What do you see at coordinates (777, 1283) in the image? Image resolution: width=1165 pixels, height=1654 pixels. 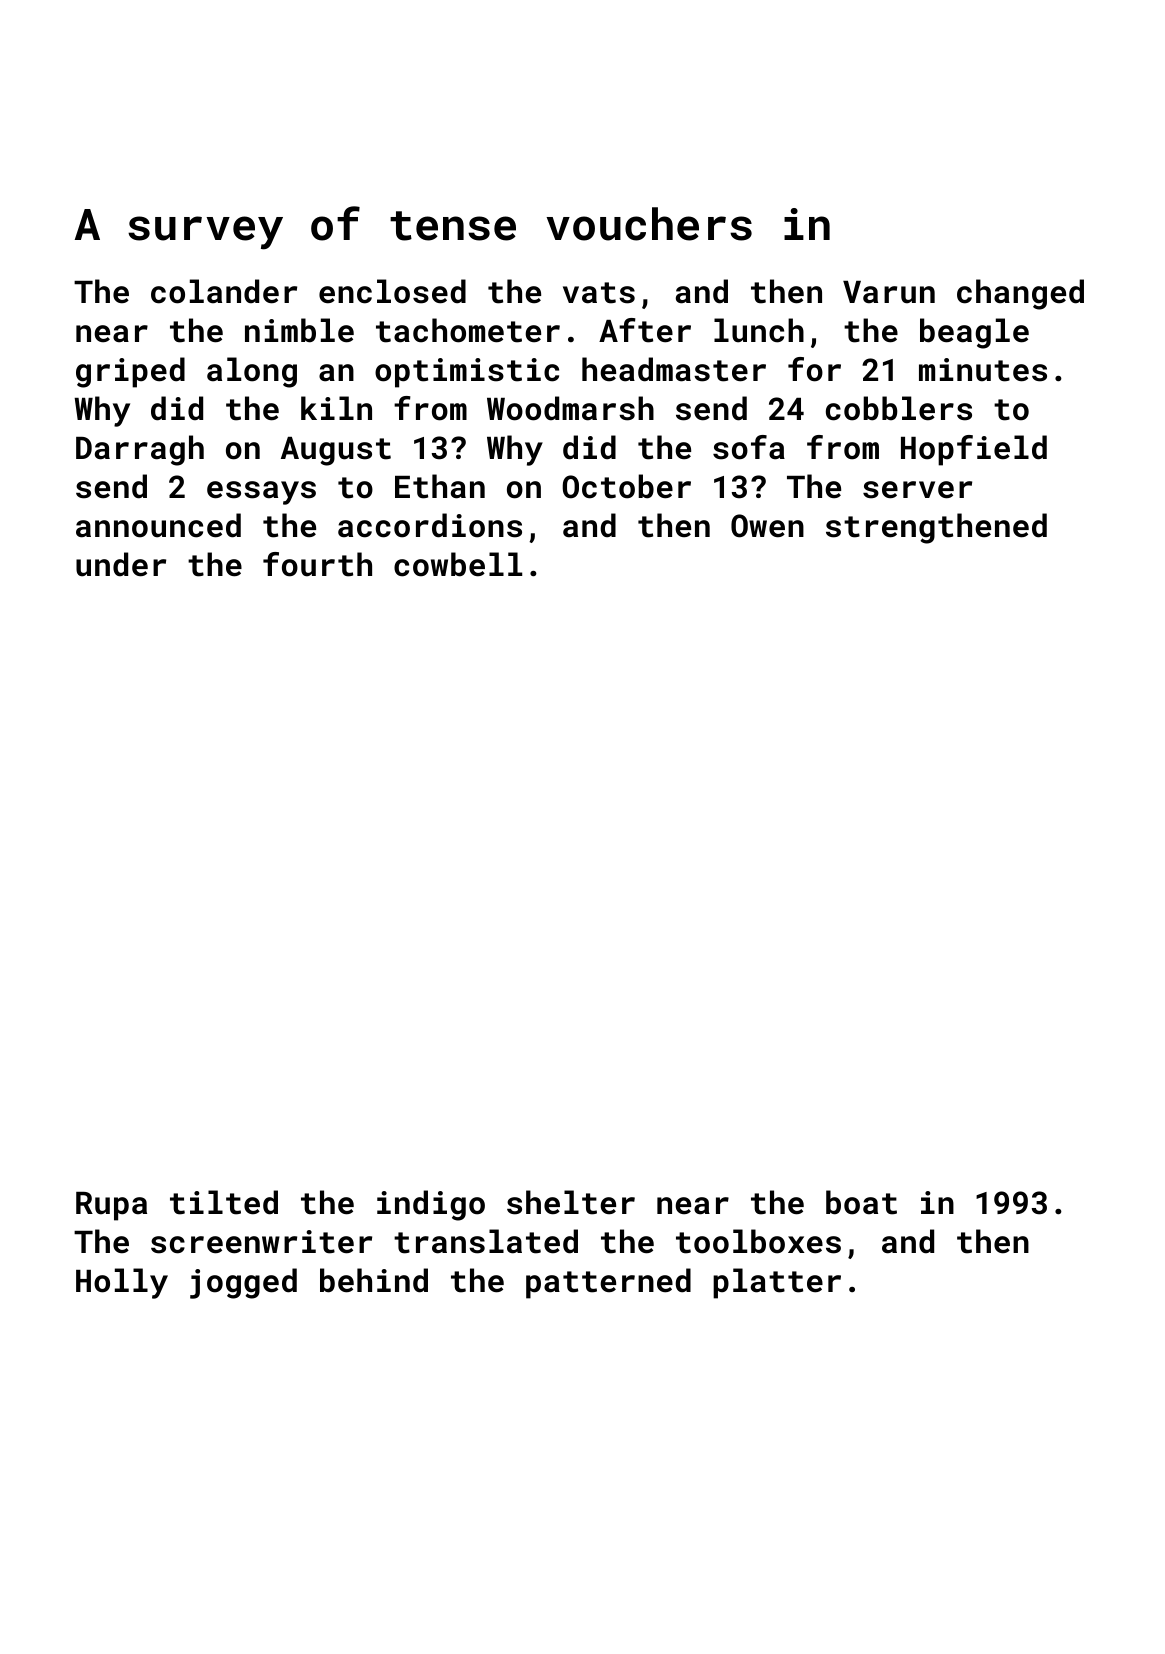 I see `platter` at bounding box center [777, 1283].
